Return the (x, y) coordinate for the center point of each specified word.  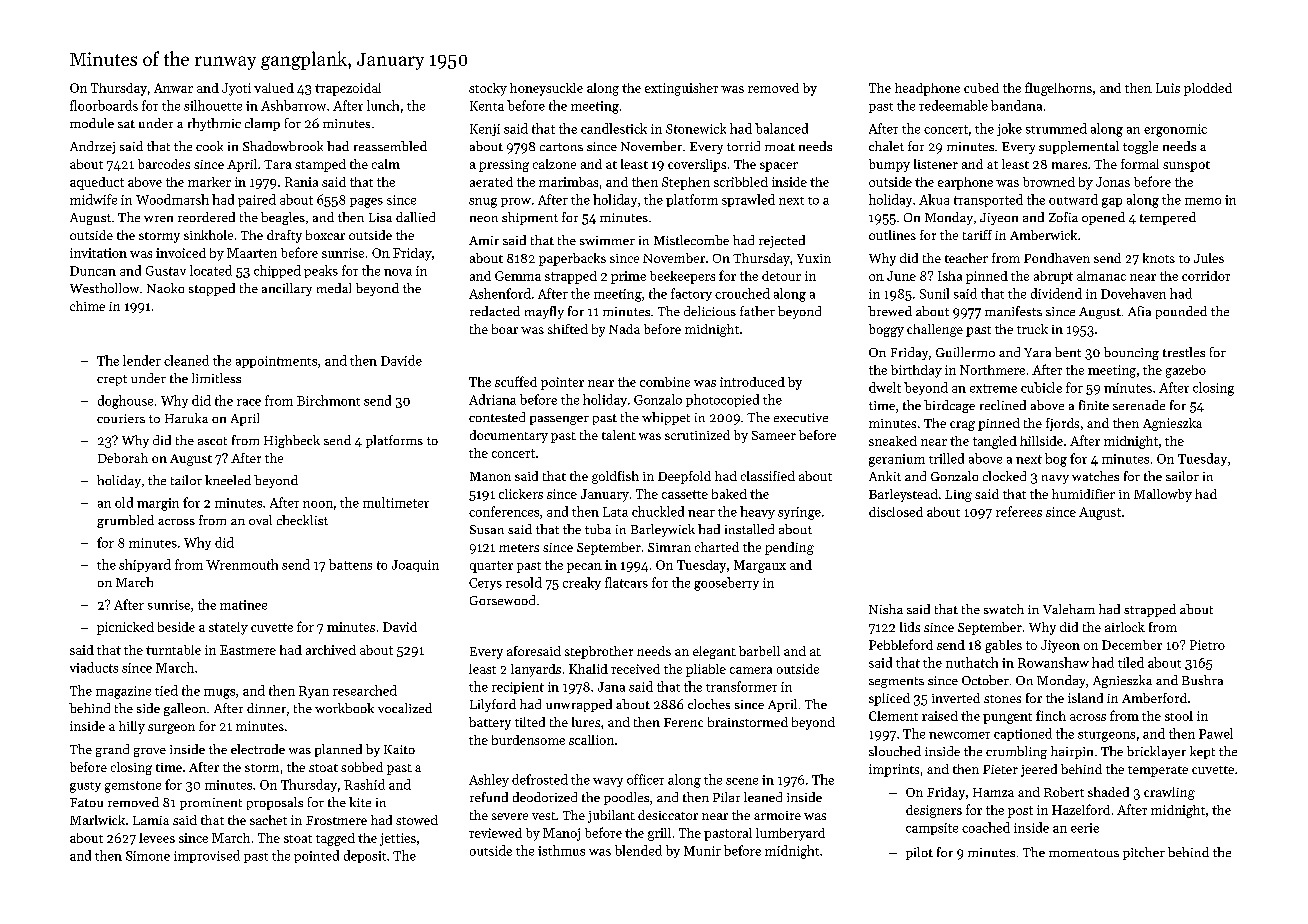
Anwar (173, 88)
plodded (1208, 89)
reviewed (495, 833)
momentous (1084, 853)
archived (331, 650)
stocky (488, 89)
